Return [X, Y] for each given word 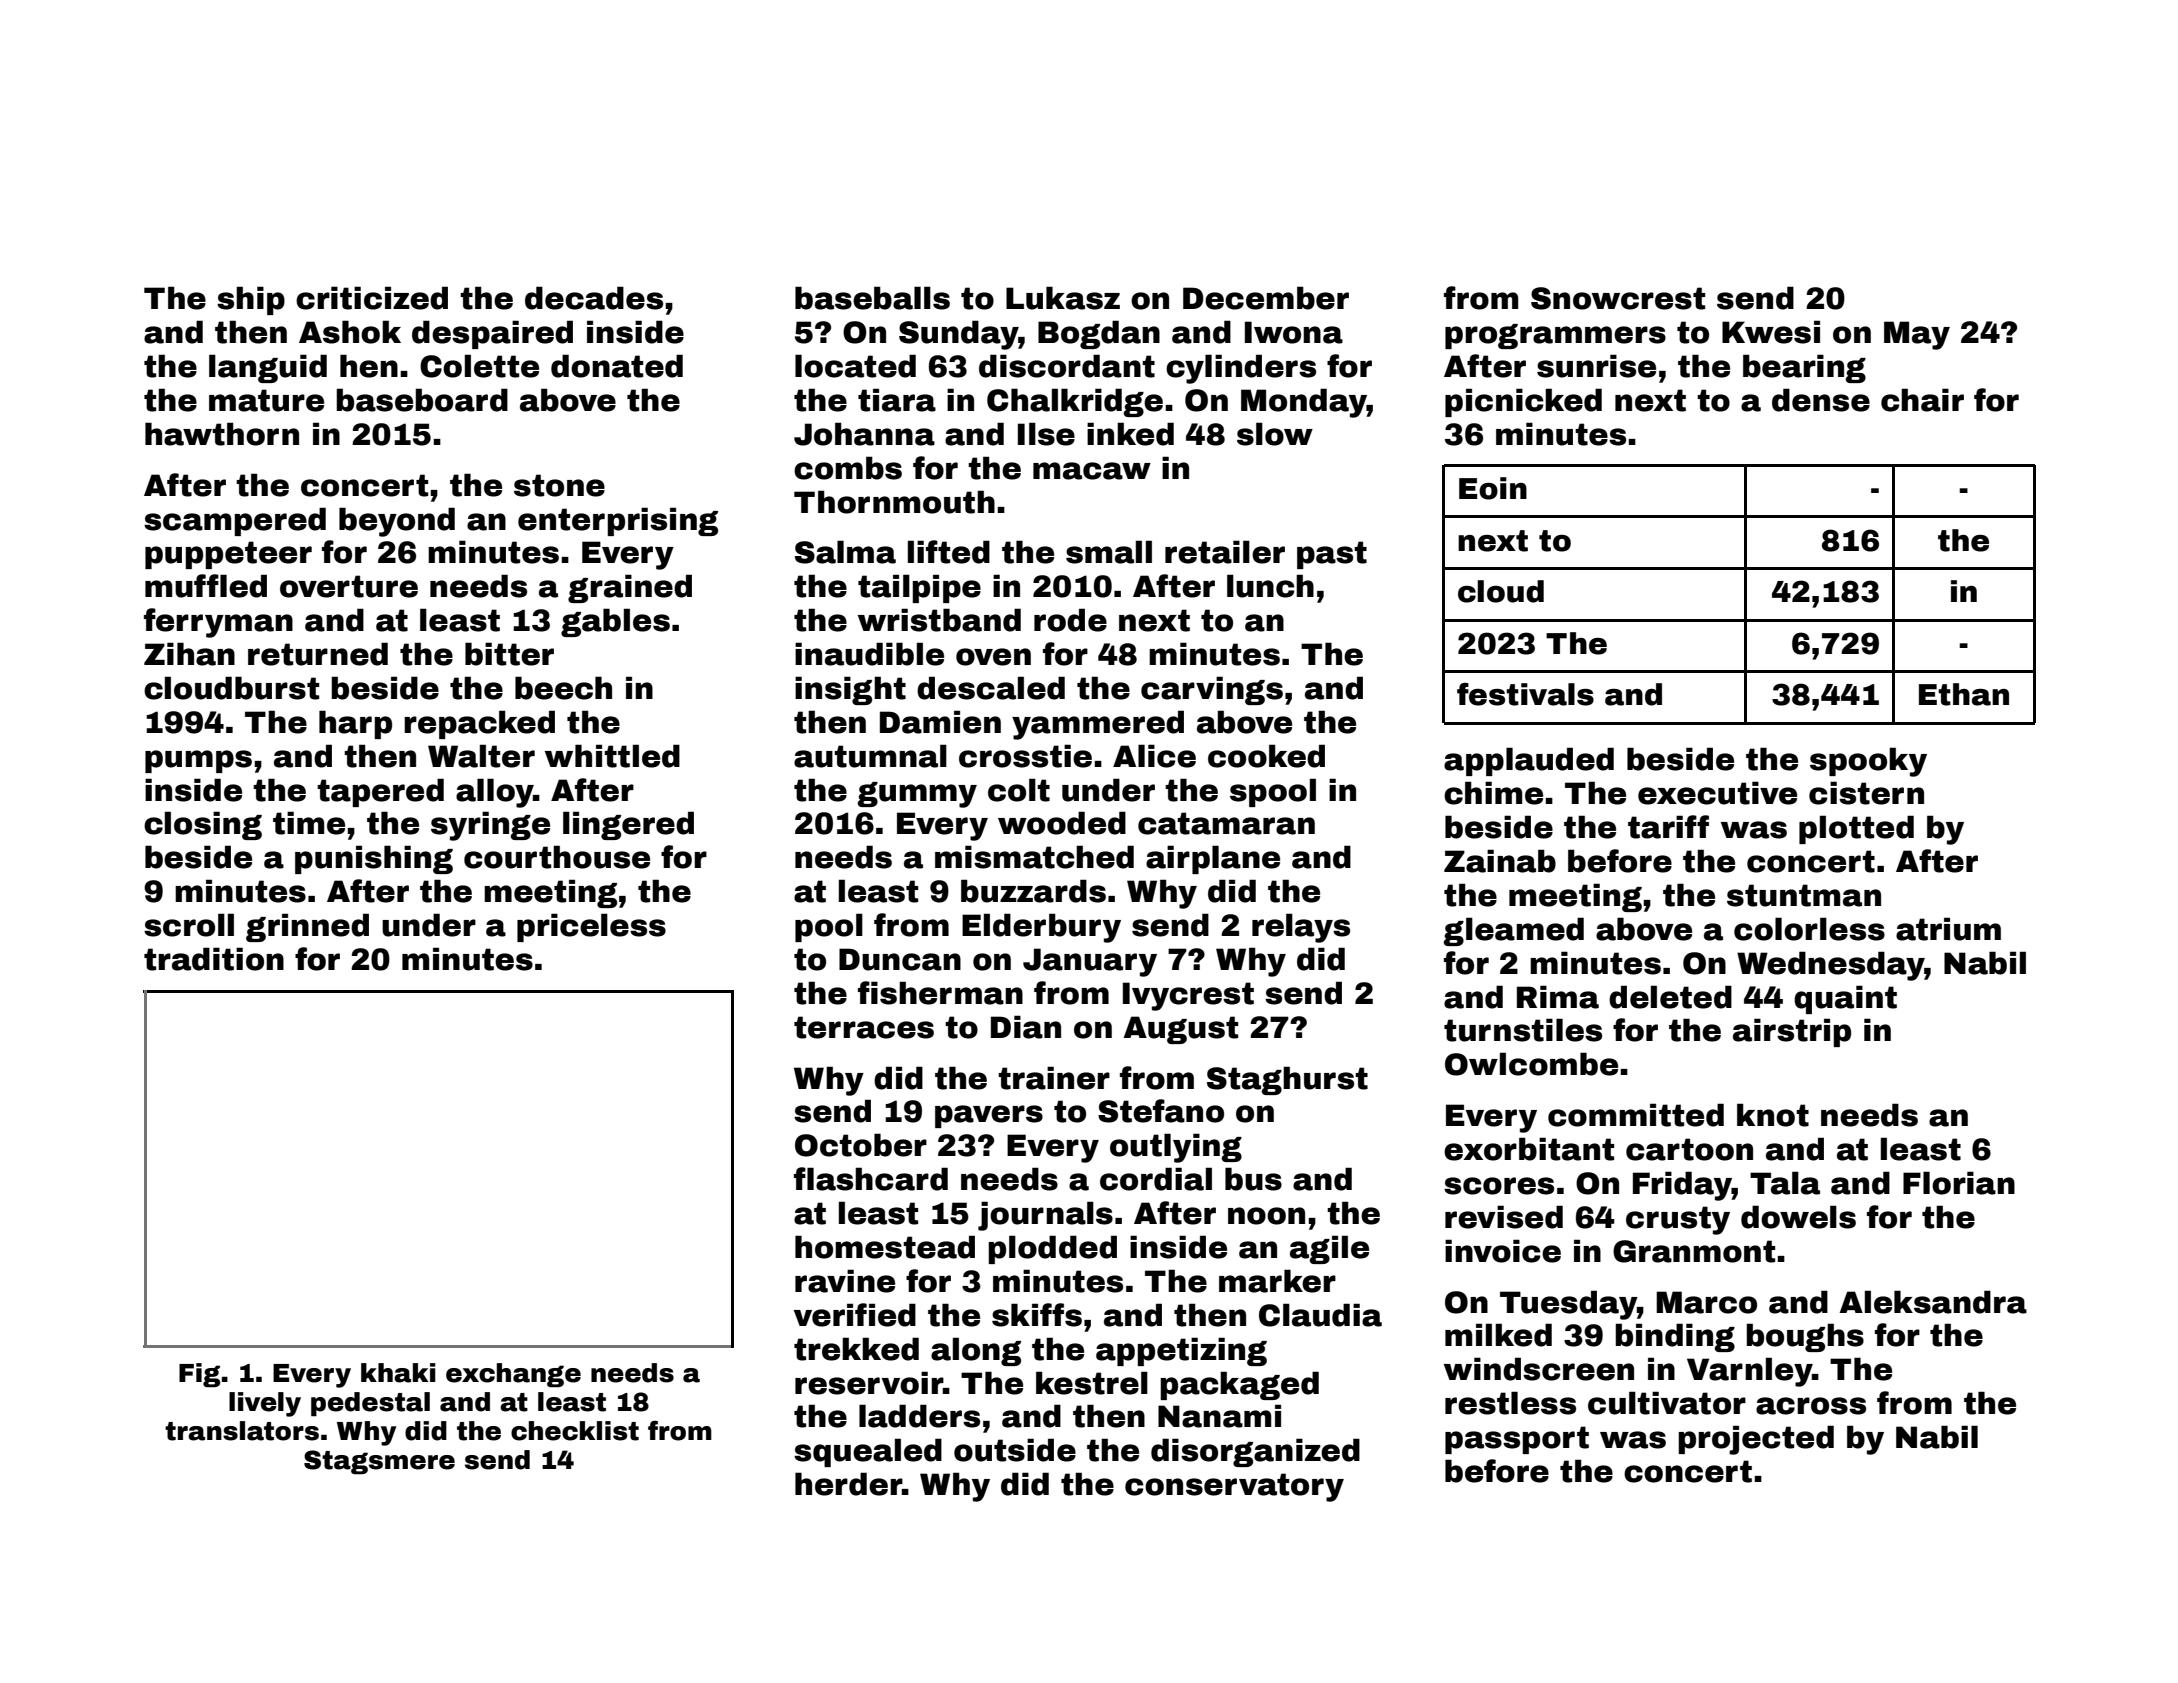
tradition [214, 959]
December [1266, 298]
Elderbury [1041, 928]
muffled [206, 586]
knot [1773, 1115]
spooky [1868, 762]
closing [203, 825]
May [1917, 335]
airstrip [1792, 1032]
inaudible [869, 654]
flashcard [871, 1179]
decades [594, 298]
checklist [575, 1431]
